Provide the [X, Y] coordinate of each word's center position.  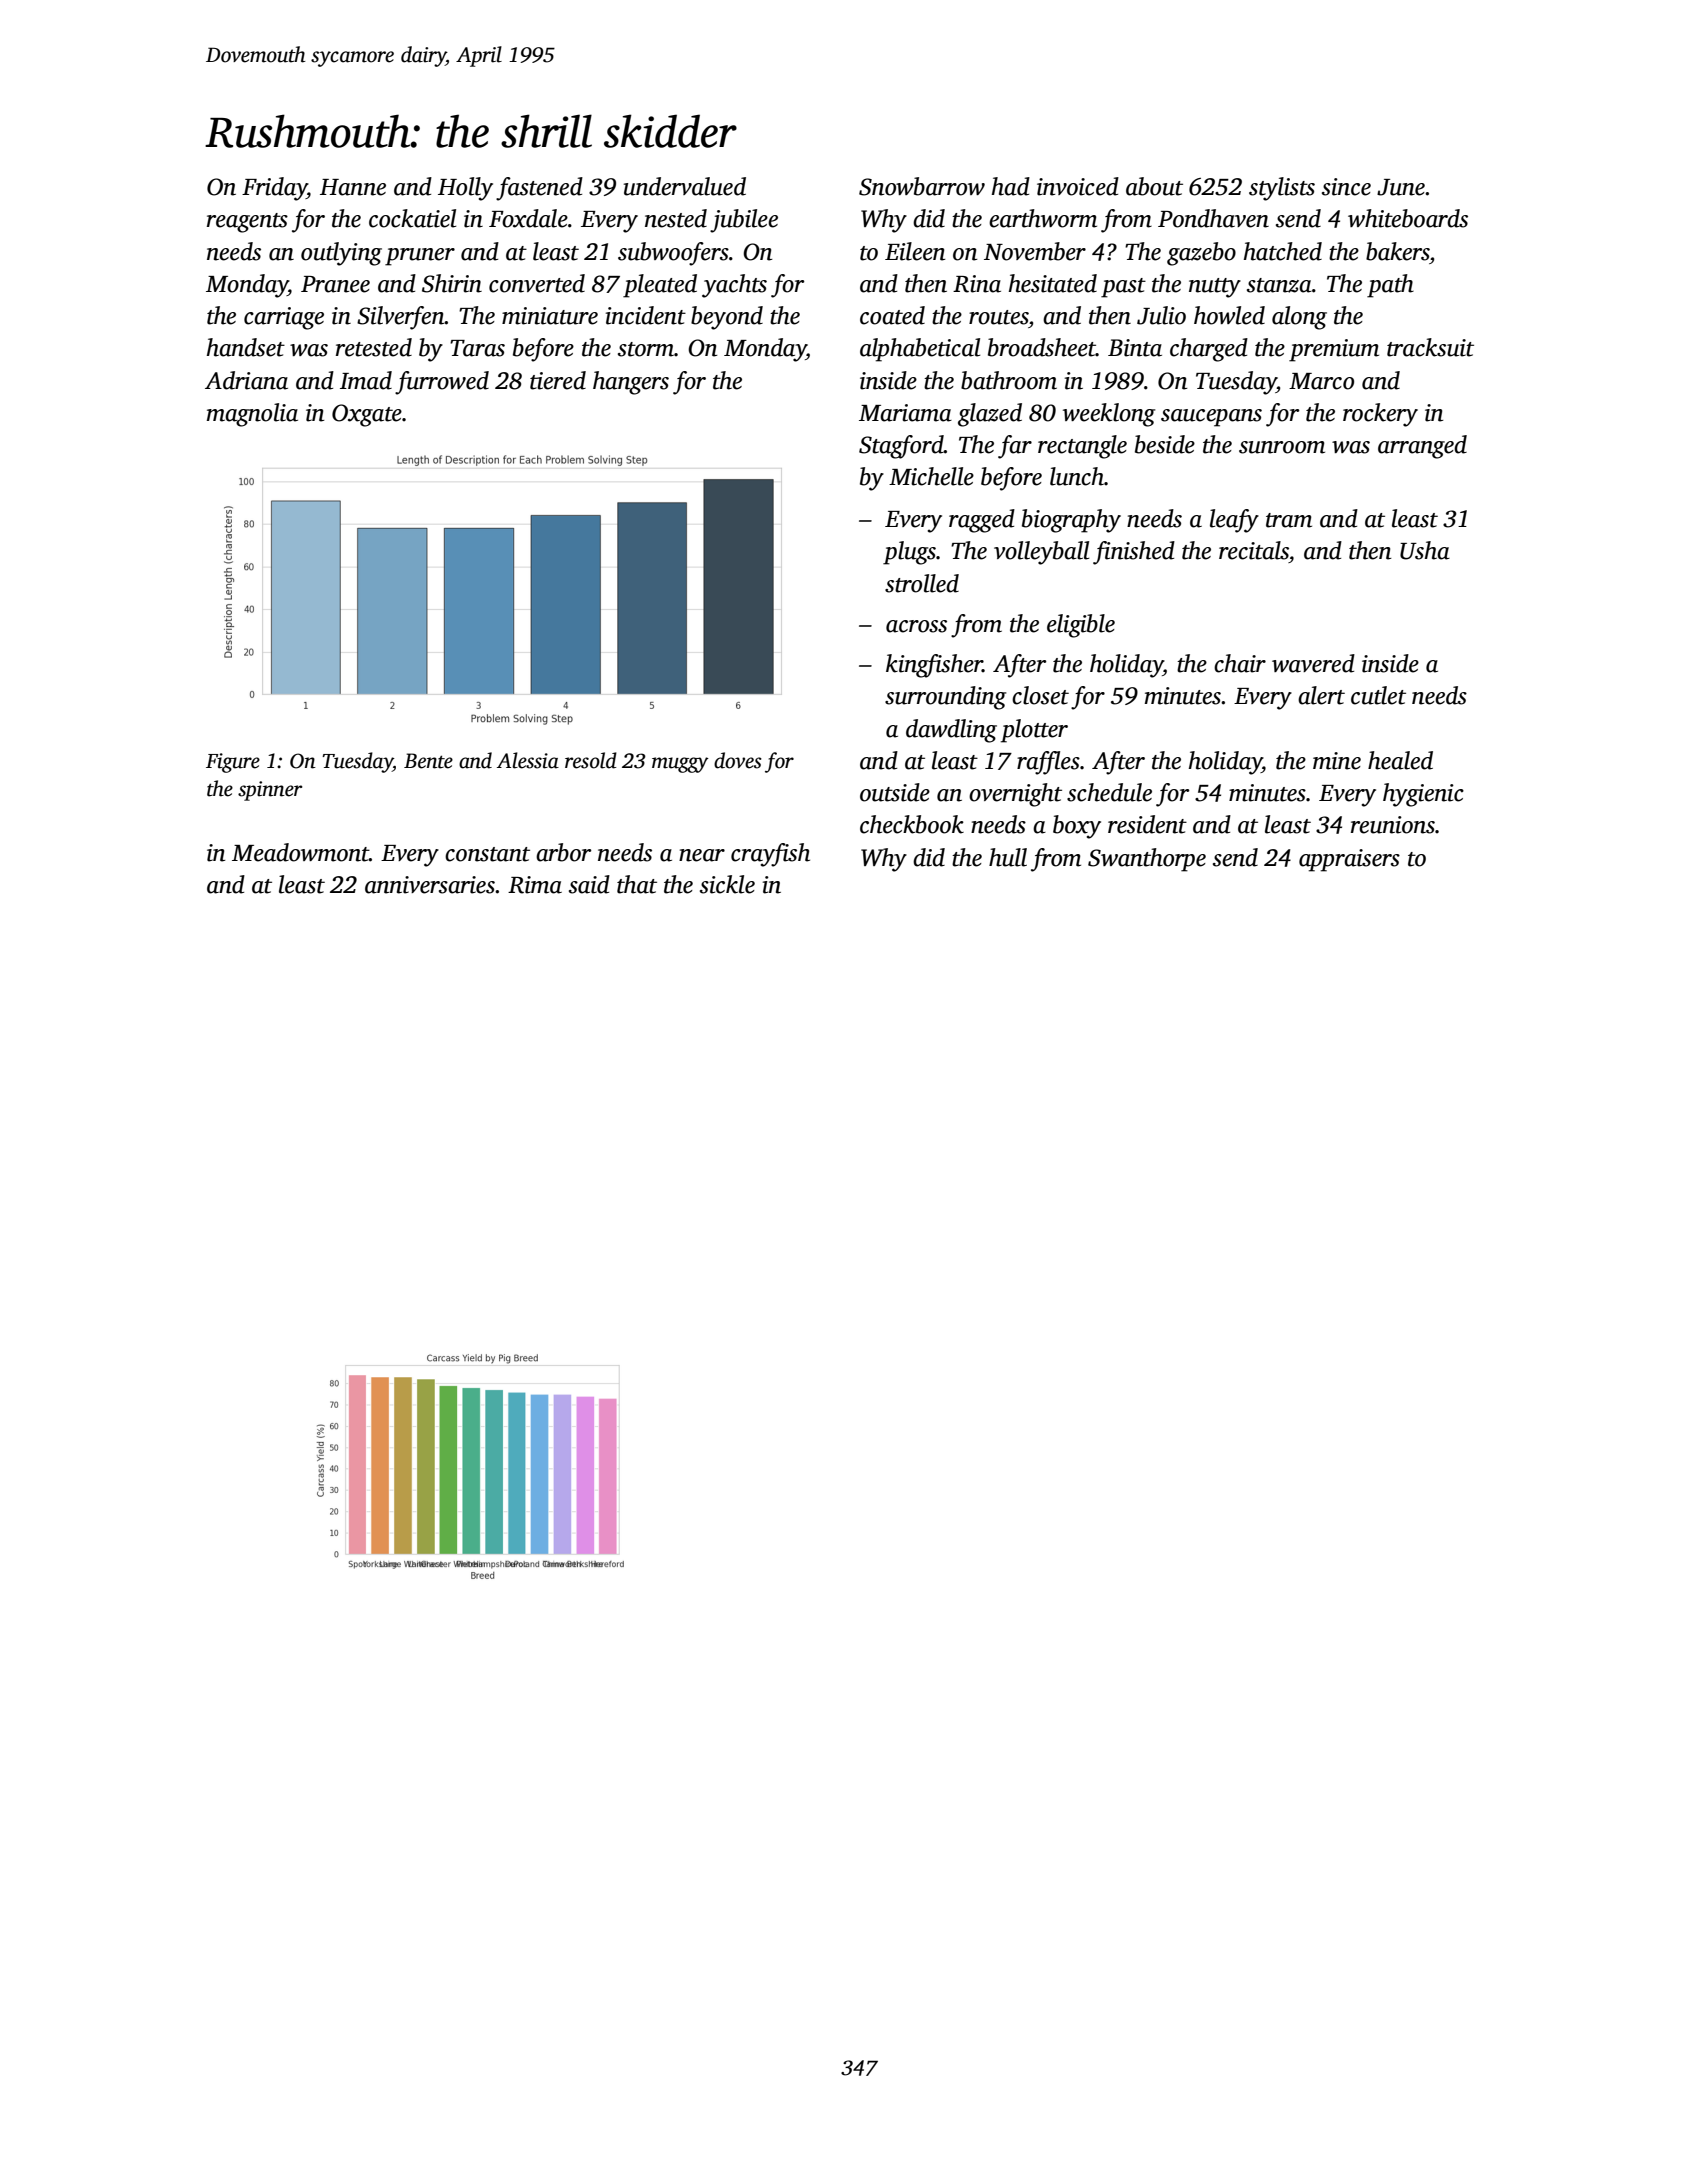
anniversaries [430, 885]
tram [1289, 520]
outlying [341, 254]
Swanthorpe [1147, 860]
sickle [727, 884]
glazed [990, 415]
